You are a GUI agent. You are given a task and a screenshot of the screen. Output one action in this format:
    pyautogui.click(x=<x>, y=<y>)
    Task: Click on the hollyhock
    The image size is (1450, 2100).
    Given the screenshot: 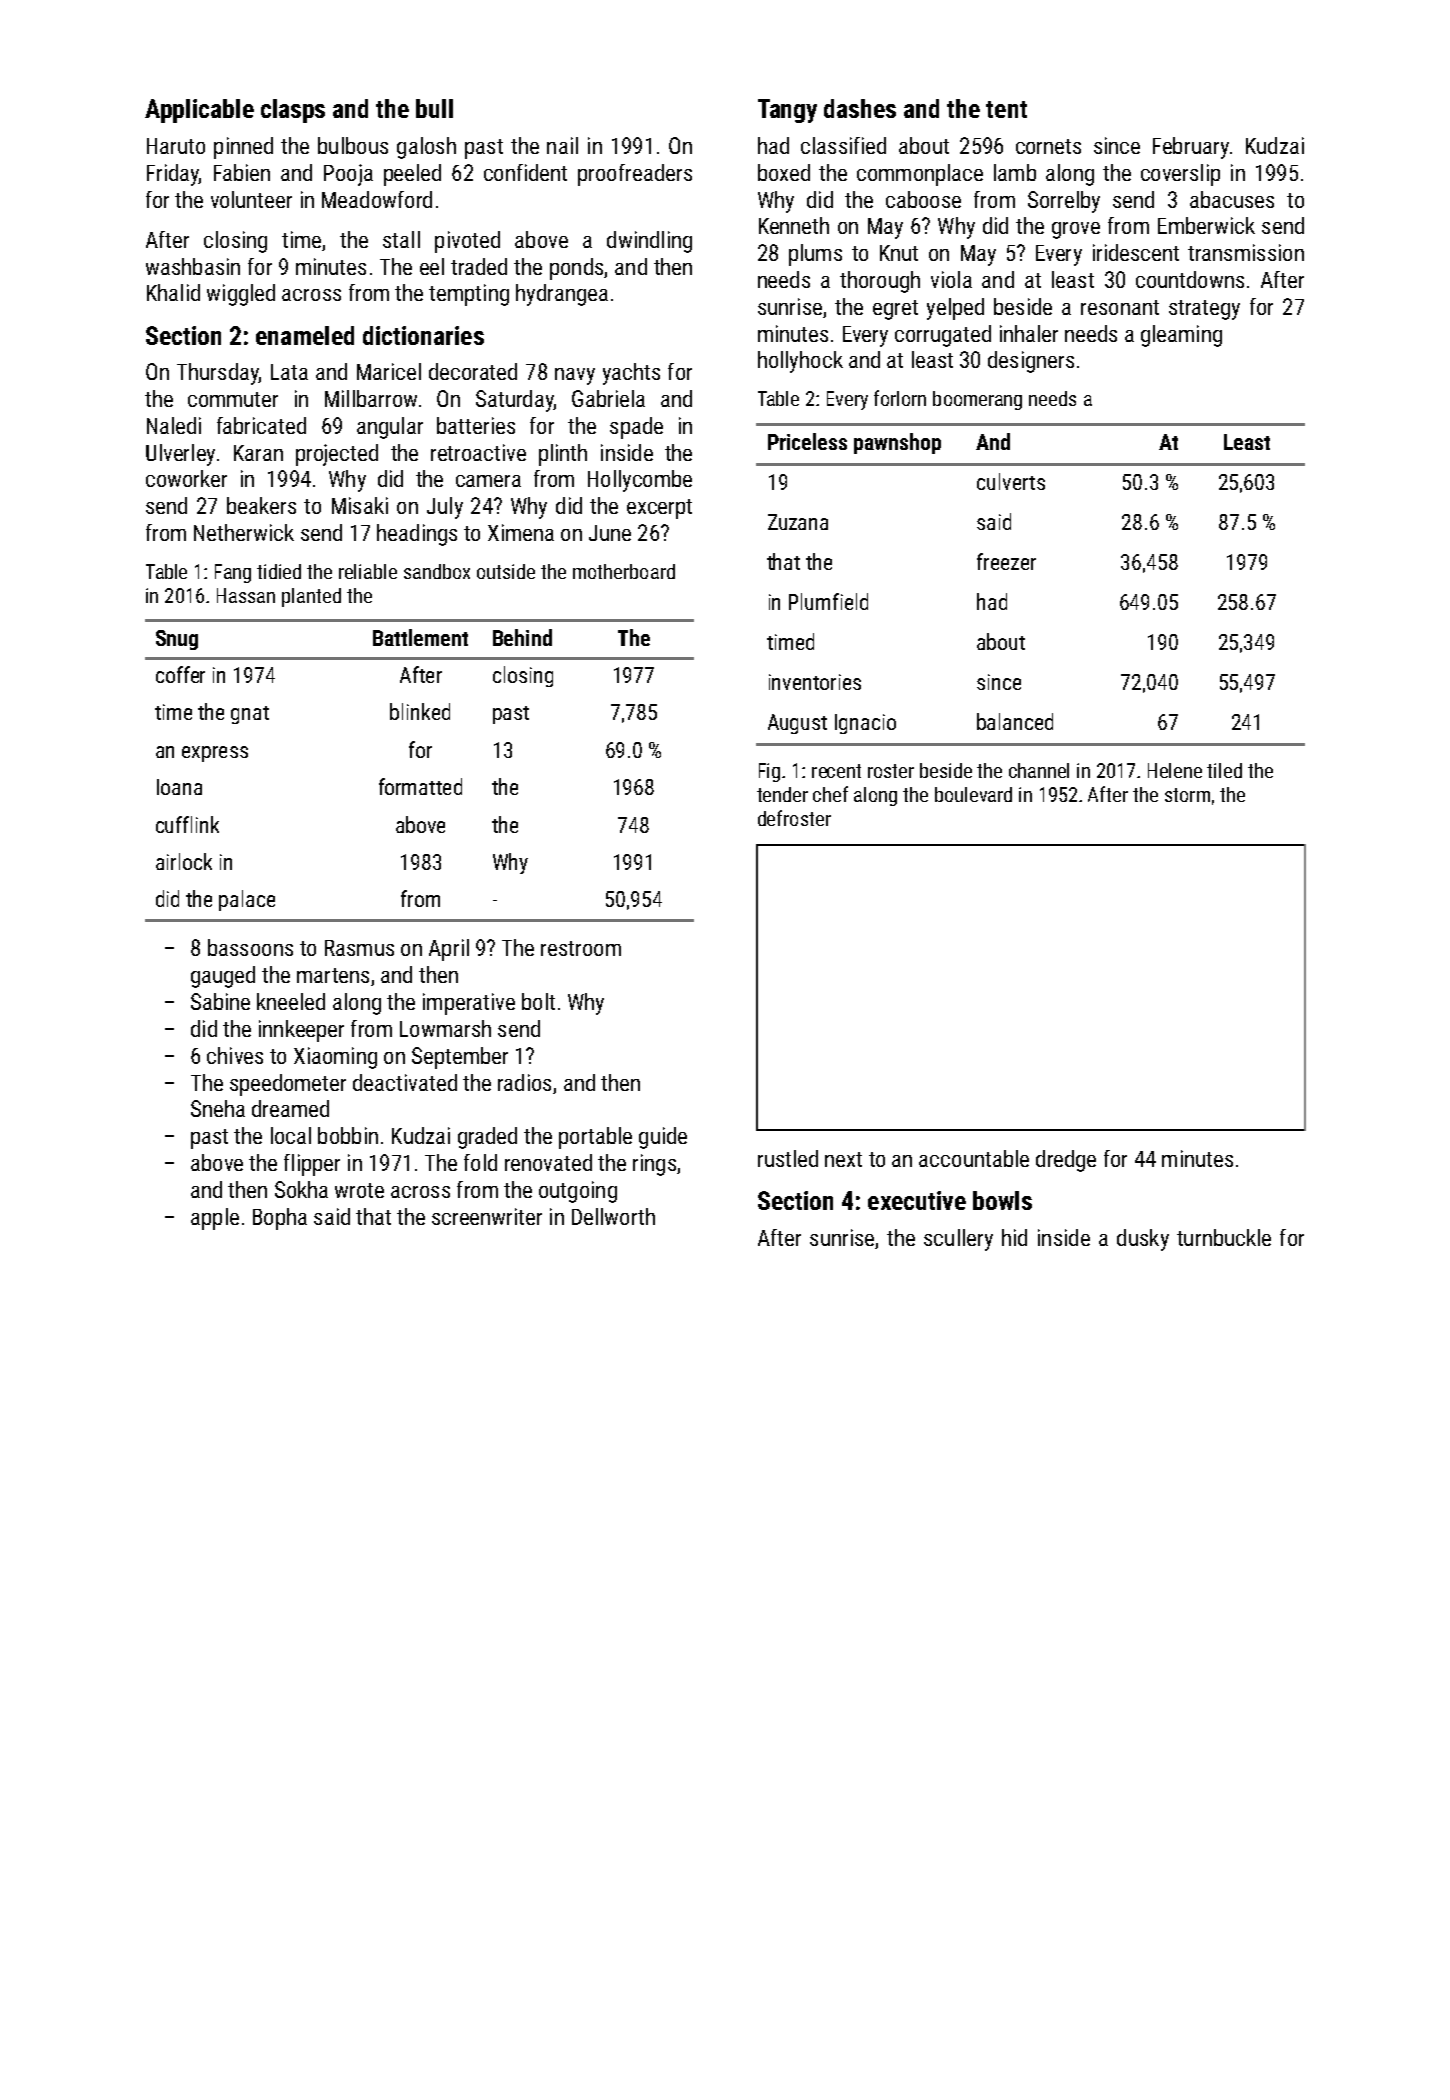 What is the action you would take?
    pyautogui.click(x=800, y=362)
